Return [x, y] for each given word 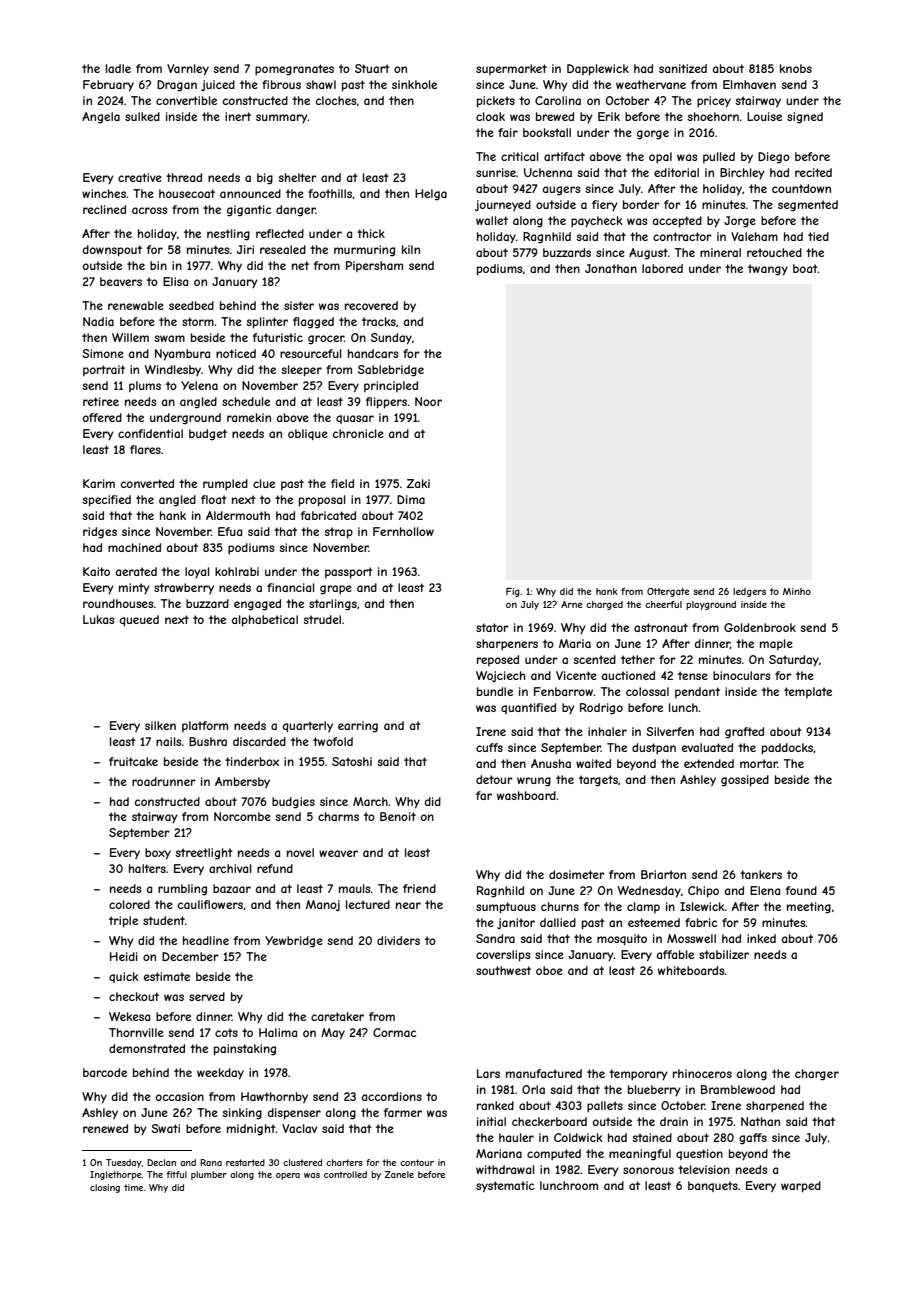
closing [105, 1188]
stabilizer [724, 954]
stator [492, 627]
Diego [774, 158]
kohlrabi [237, 571]
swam [169, 338]
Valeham [754, 236]
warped [801, 1187]
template [808, 692]
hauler [516, 1137]
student [164, 920]
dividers [398, 940]
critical [520, 156]
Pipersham [374, 266]
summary [282, 119]
